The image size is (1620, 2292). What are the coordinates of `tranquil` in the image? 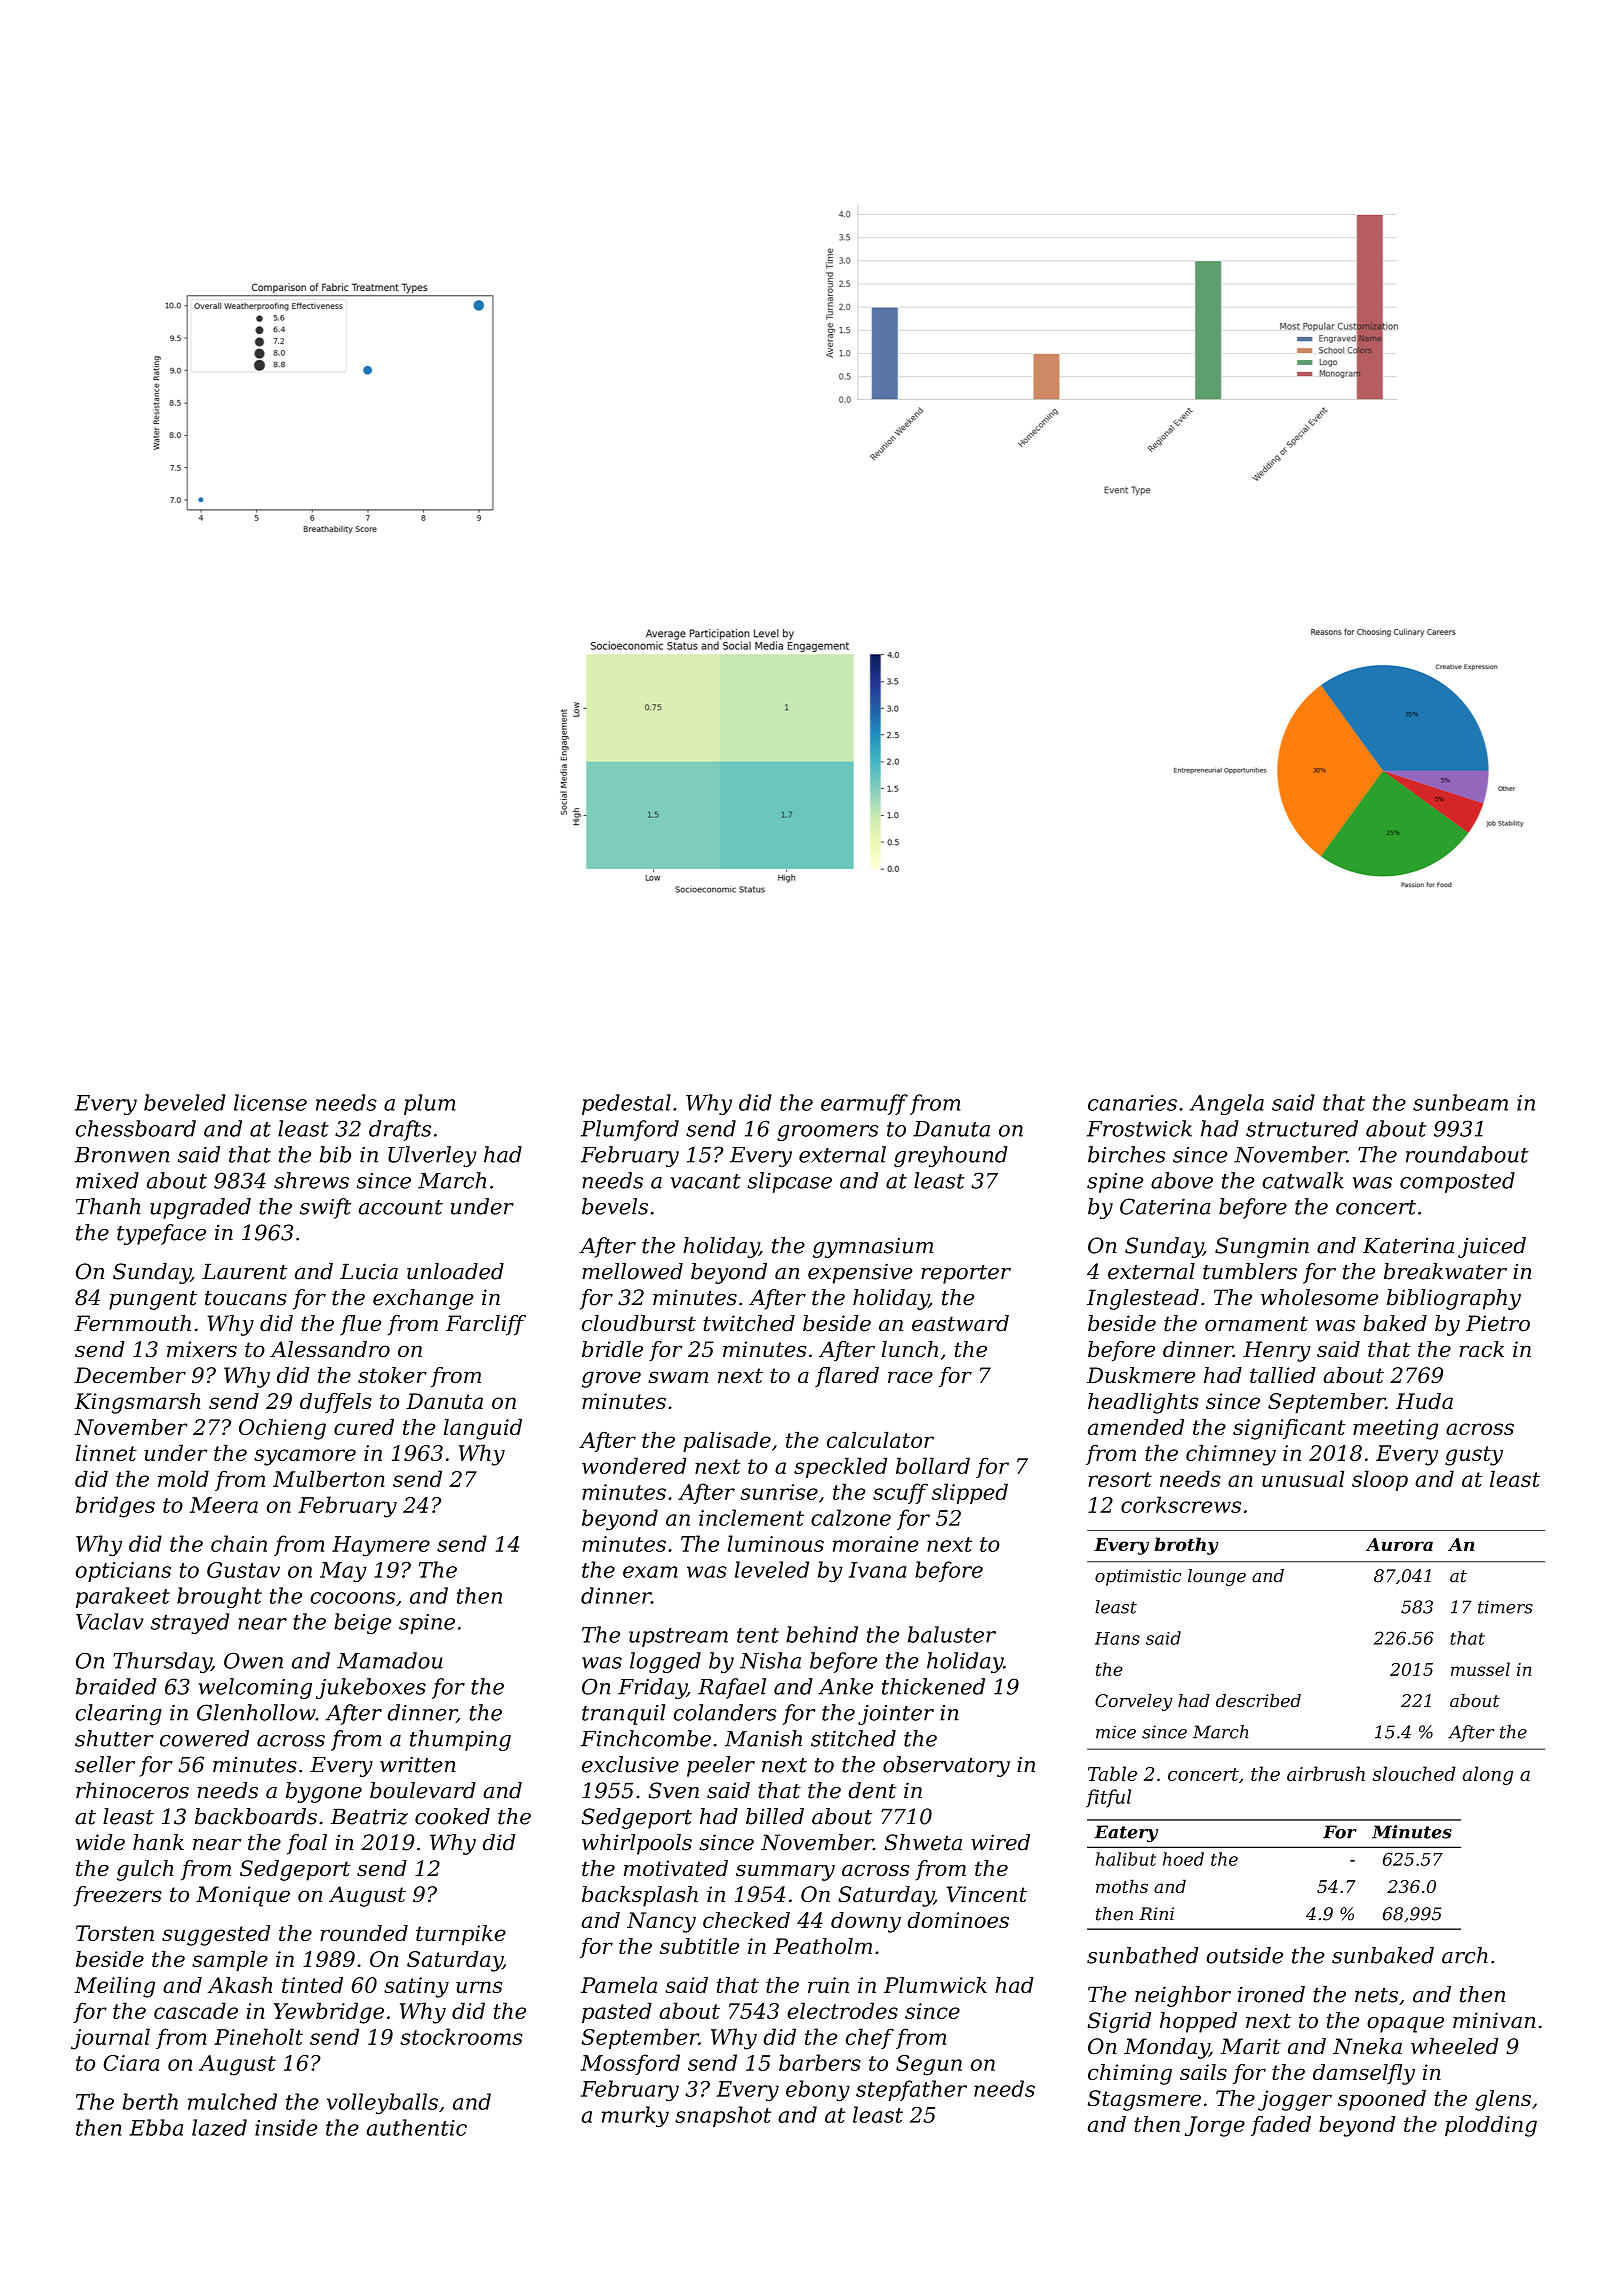 It's located at (623, 1714).
